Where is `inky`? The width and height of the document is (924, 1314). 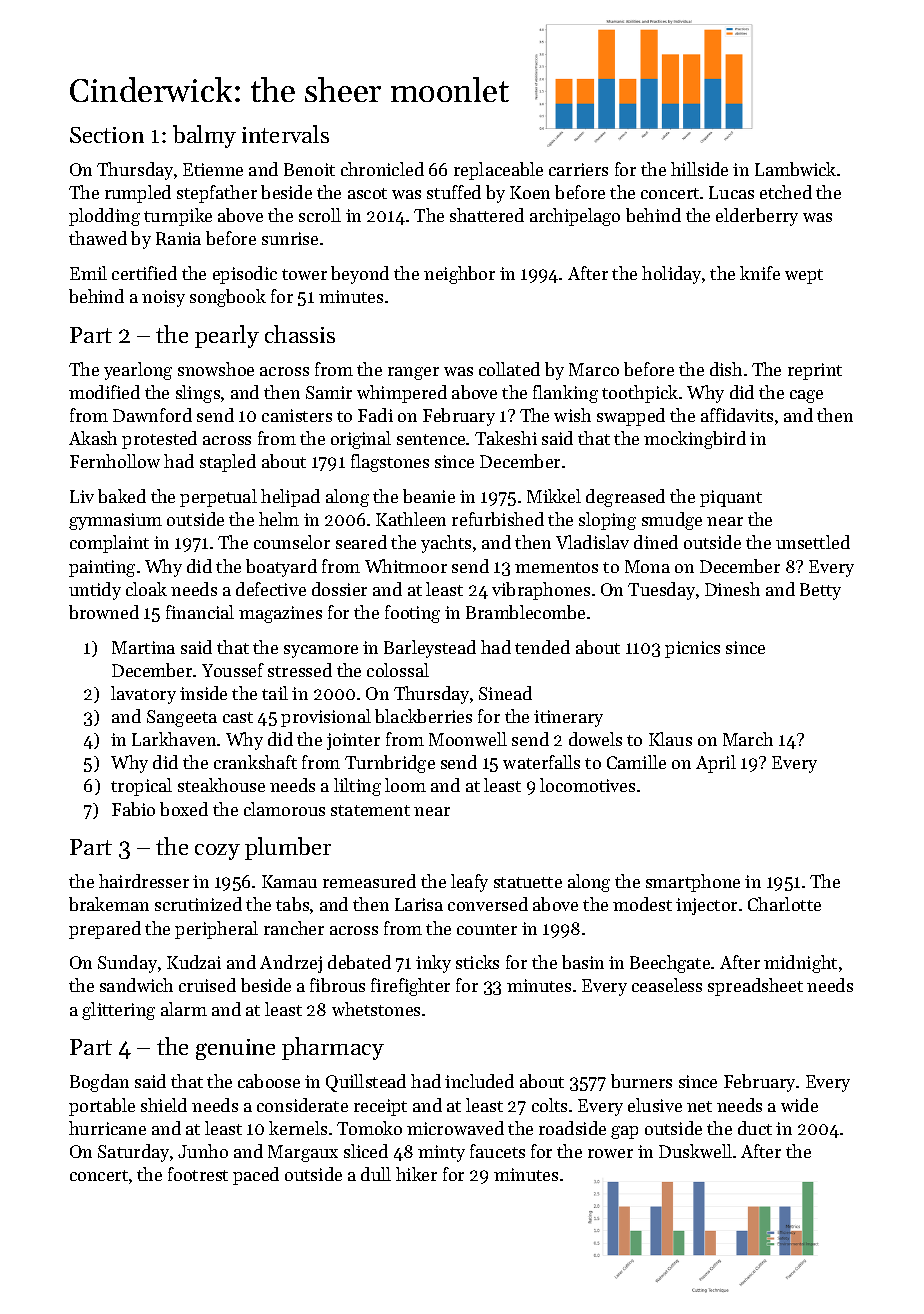 inky is located at coordinates (433, 964).
